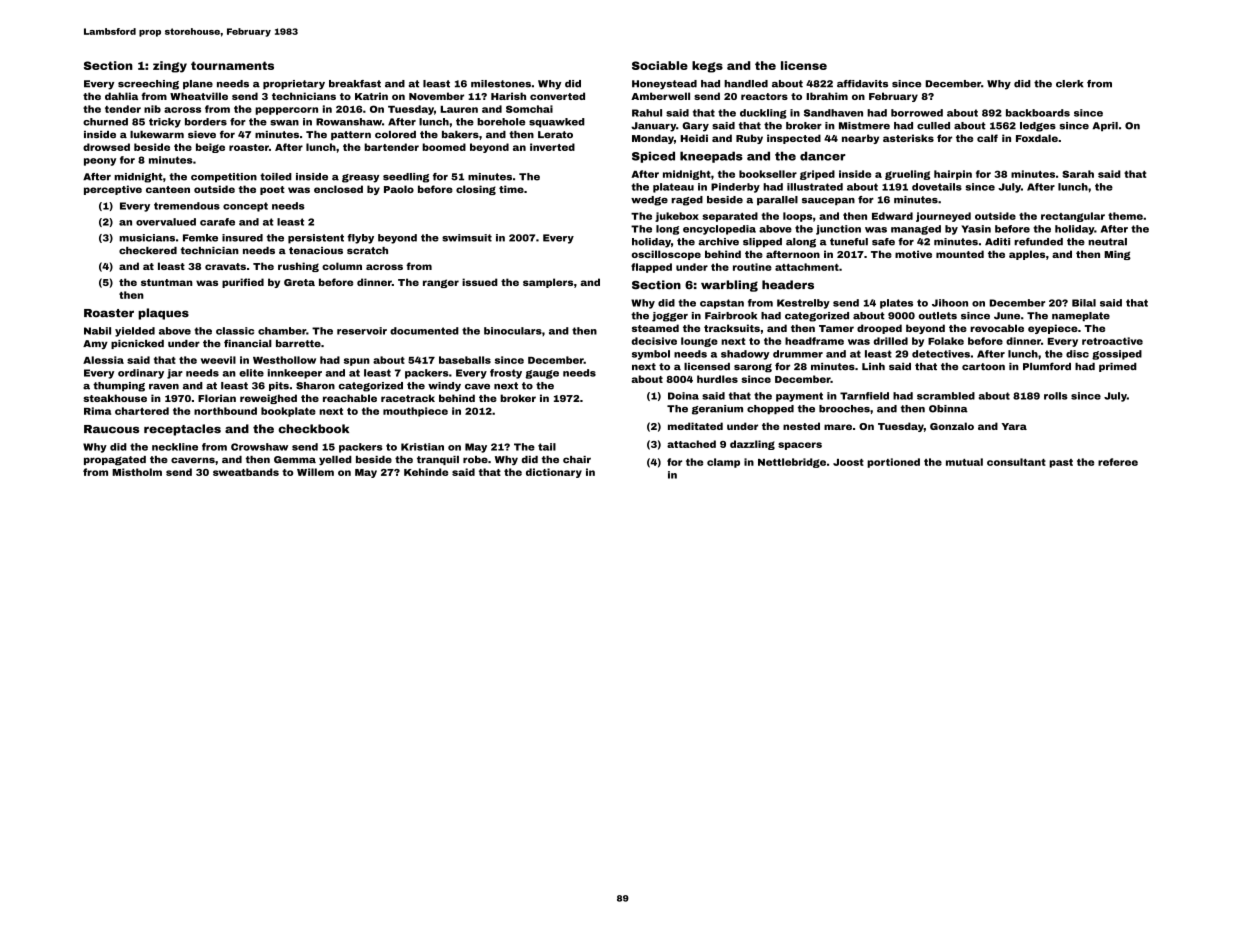 The width and height of the screenshot is (1233, 952). Describe the element at coordinates (119, 387) in the screenshot. I see `thumping` at that location.
